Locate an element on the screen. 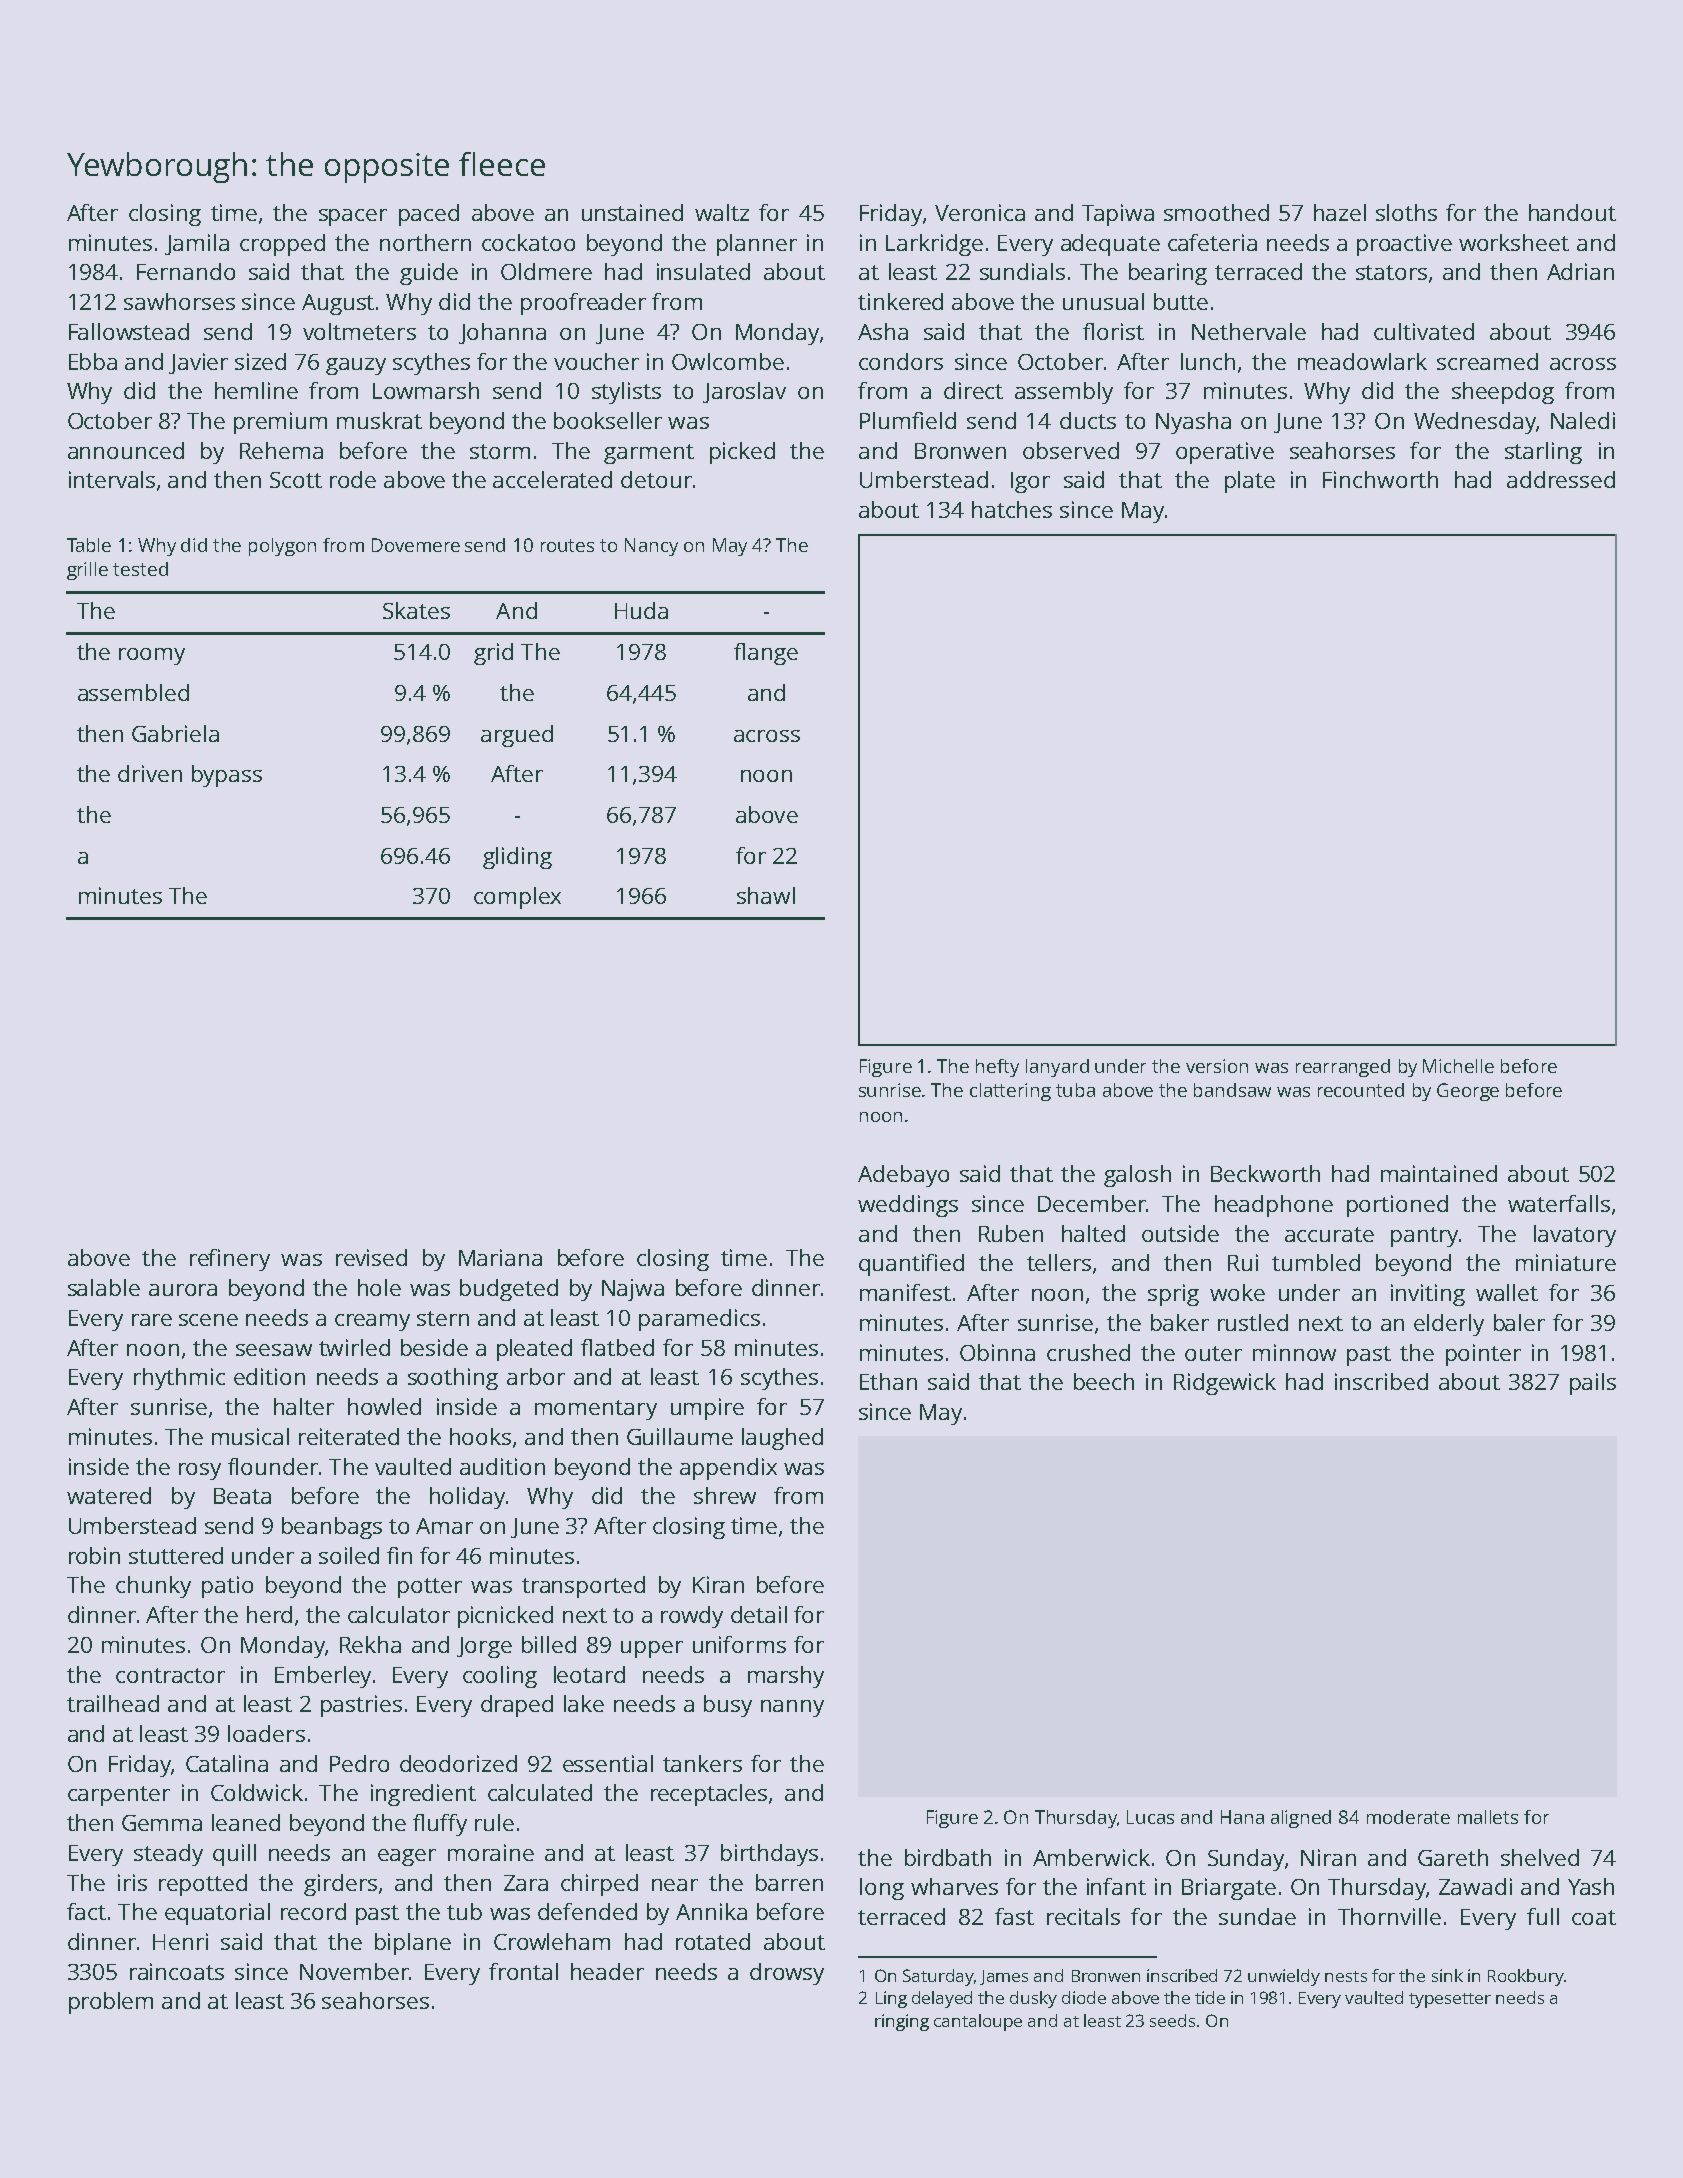 The width and height of the screenshot is (1683, 2178). version is located at coordinates (1217, 1066).
